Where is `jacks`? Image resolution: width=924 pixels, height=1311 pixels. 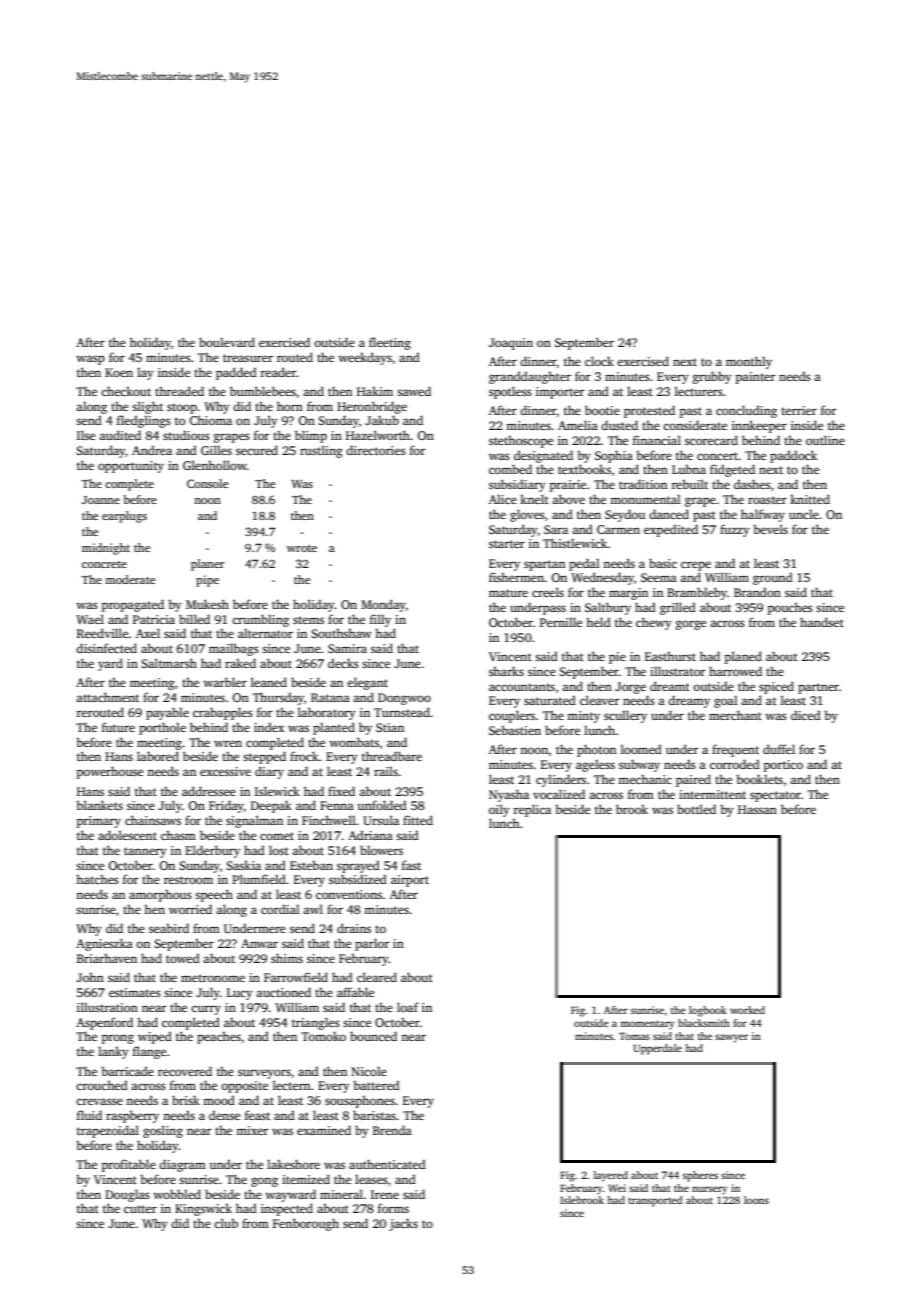 jacks is located at coordinates (403, 1224).
